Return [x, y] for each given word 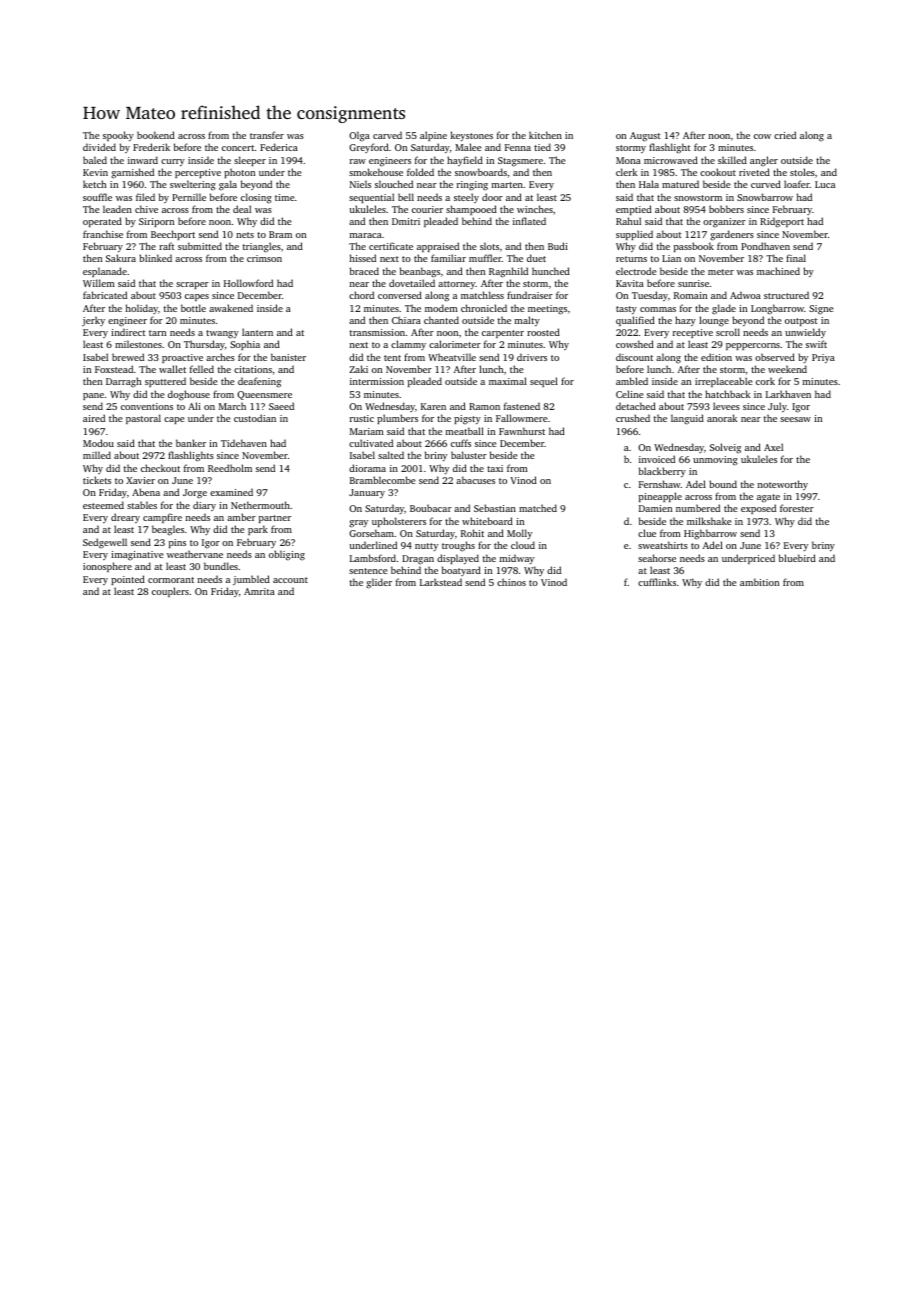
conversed [400, 295]
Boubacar [431, 508]
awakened [231, 308]
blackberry [662, 472]
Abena [146, 492]
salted [391, 455]
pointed [128, 580]
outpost [801, 322]
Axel [773, 447]
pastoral [143, 419]
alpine [433, 136]
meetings [547, 310]
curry [173, 162]
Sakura [121, 258]
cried [785, 135]
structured [786, 295]
